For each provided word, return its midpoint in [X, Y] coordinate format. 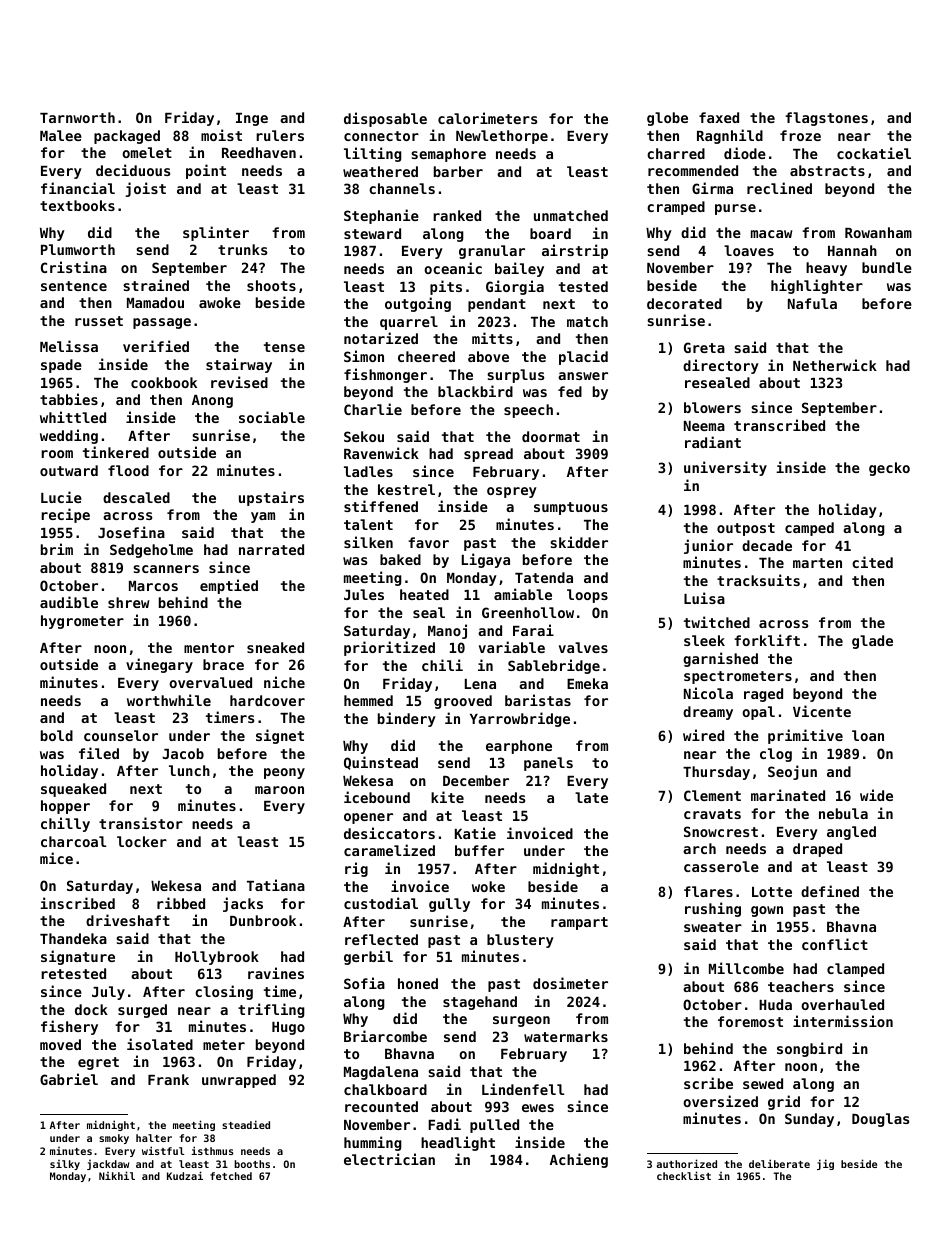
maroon [279, 790]
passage [162, 323]
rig [356, 869]
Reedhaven [259, 152]
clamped [855, 970]
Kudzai [185, 1175]
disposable [385, 119]
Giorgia [515, 287]
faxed [719, 117]
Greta [704, 347]
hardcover [267, 700]
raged [763, 695]
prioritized [389, 648]
